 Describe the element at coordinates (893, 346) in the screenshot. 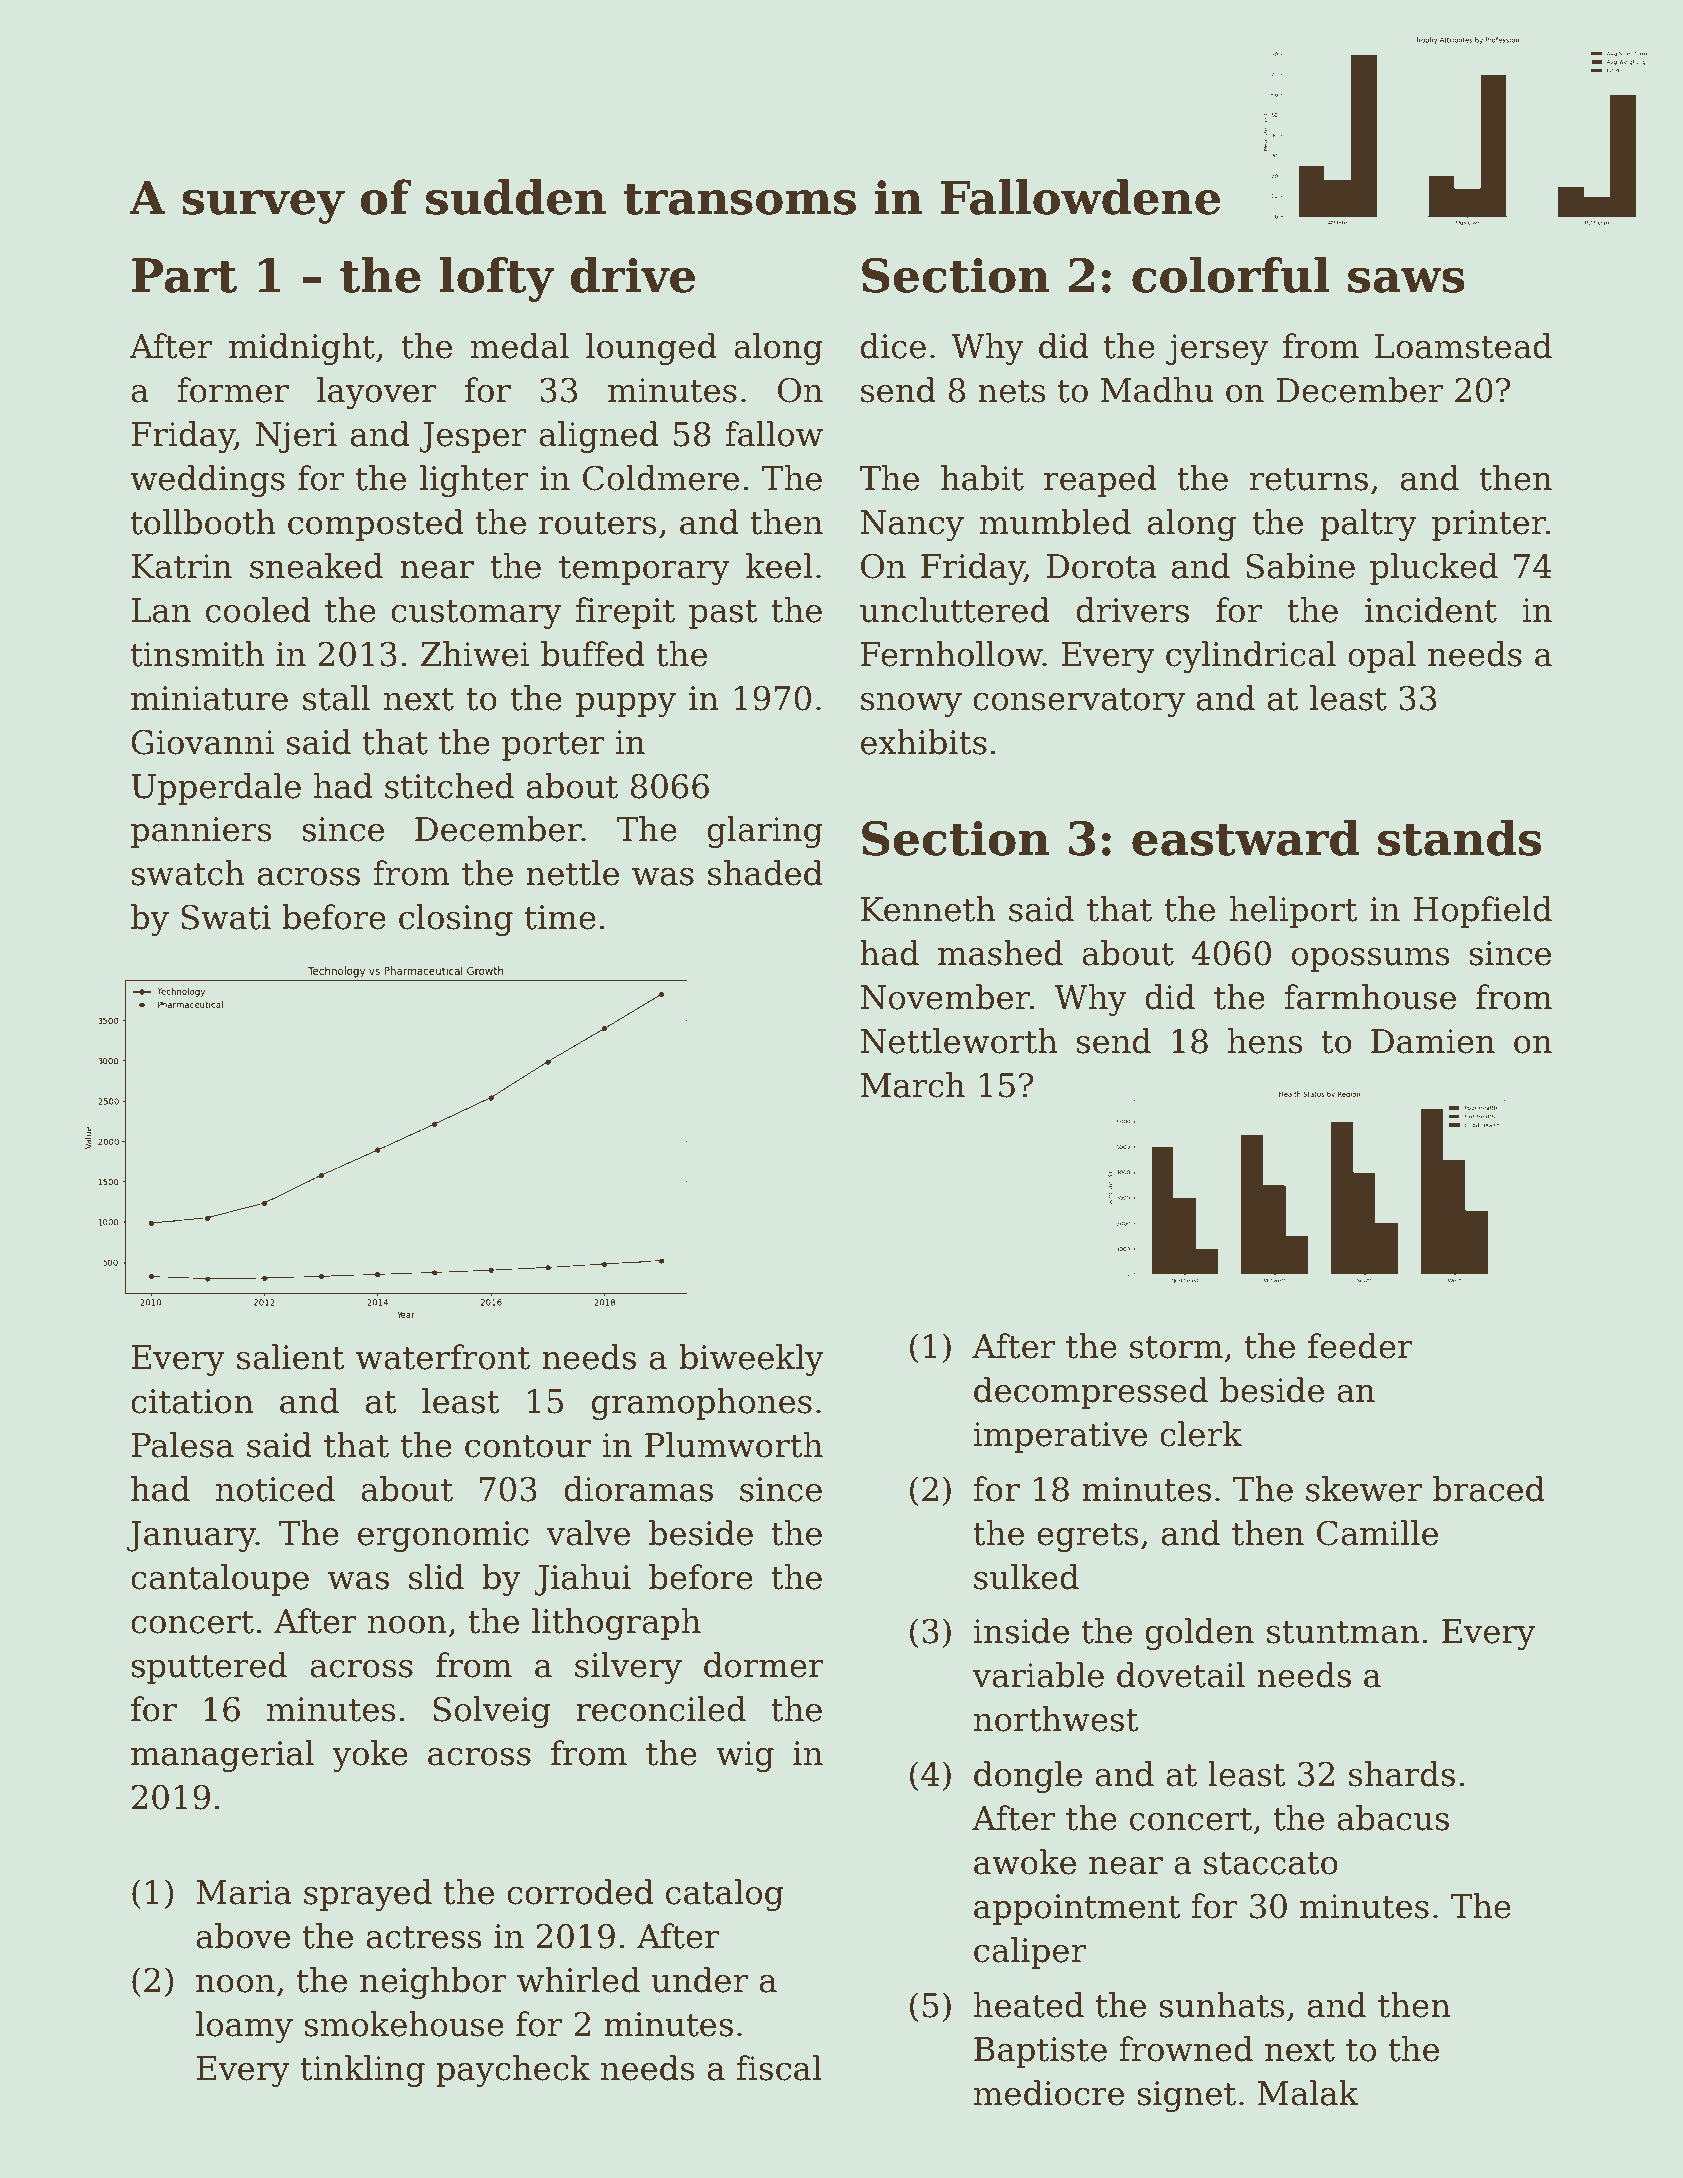

I see `dice` at that location.
